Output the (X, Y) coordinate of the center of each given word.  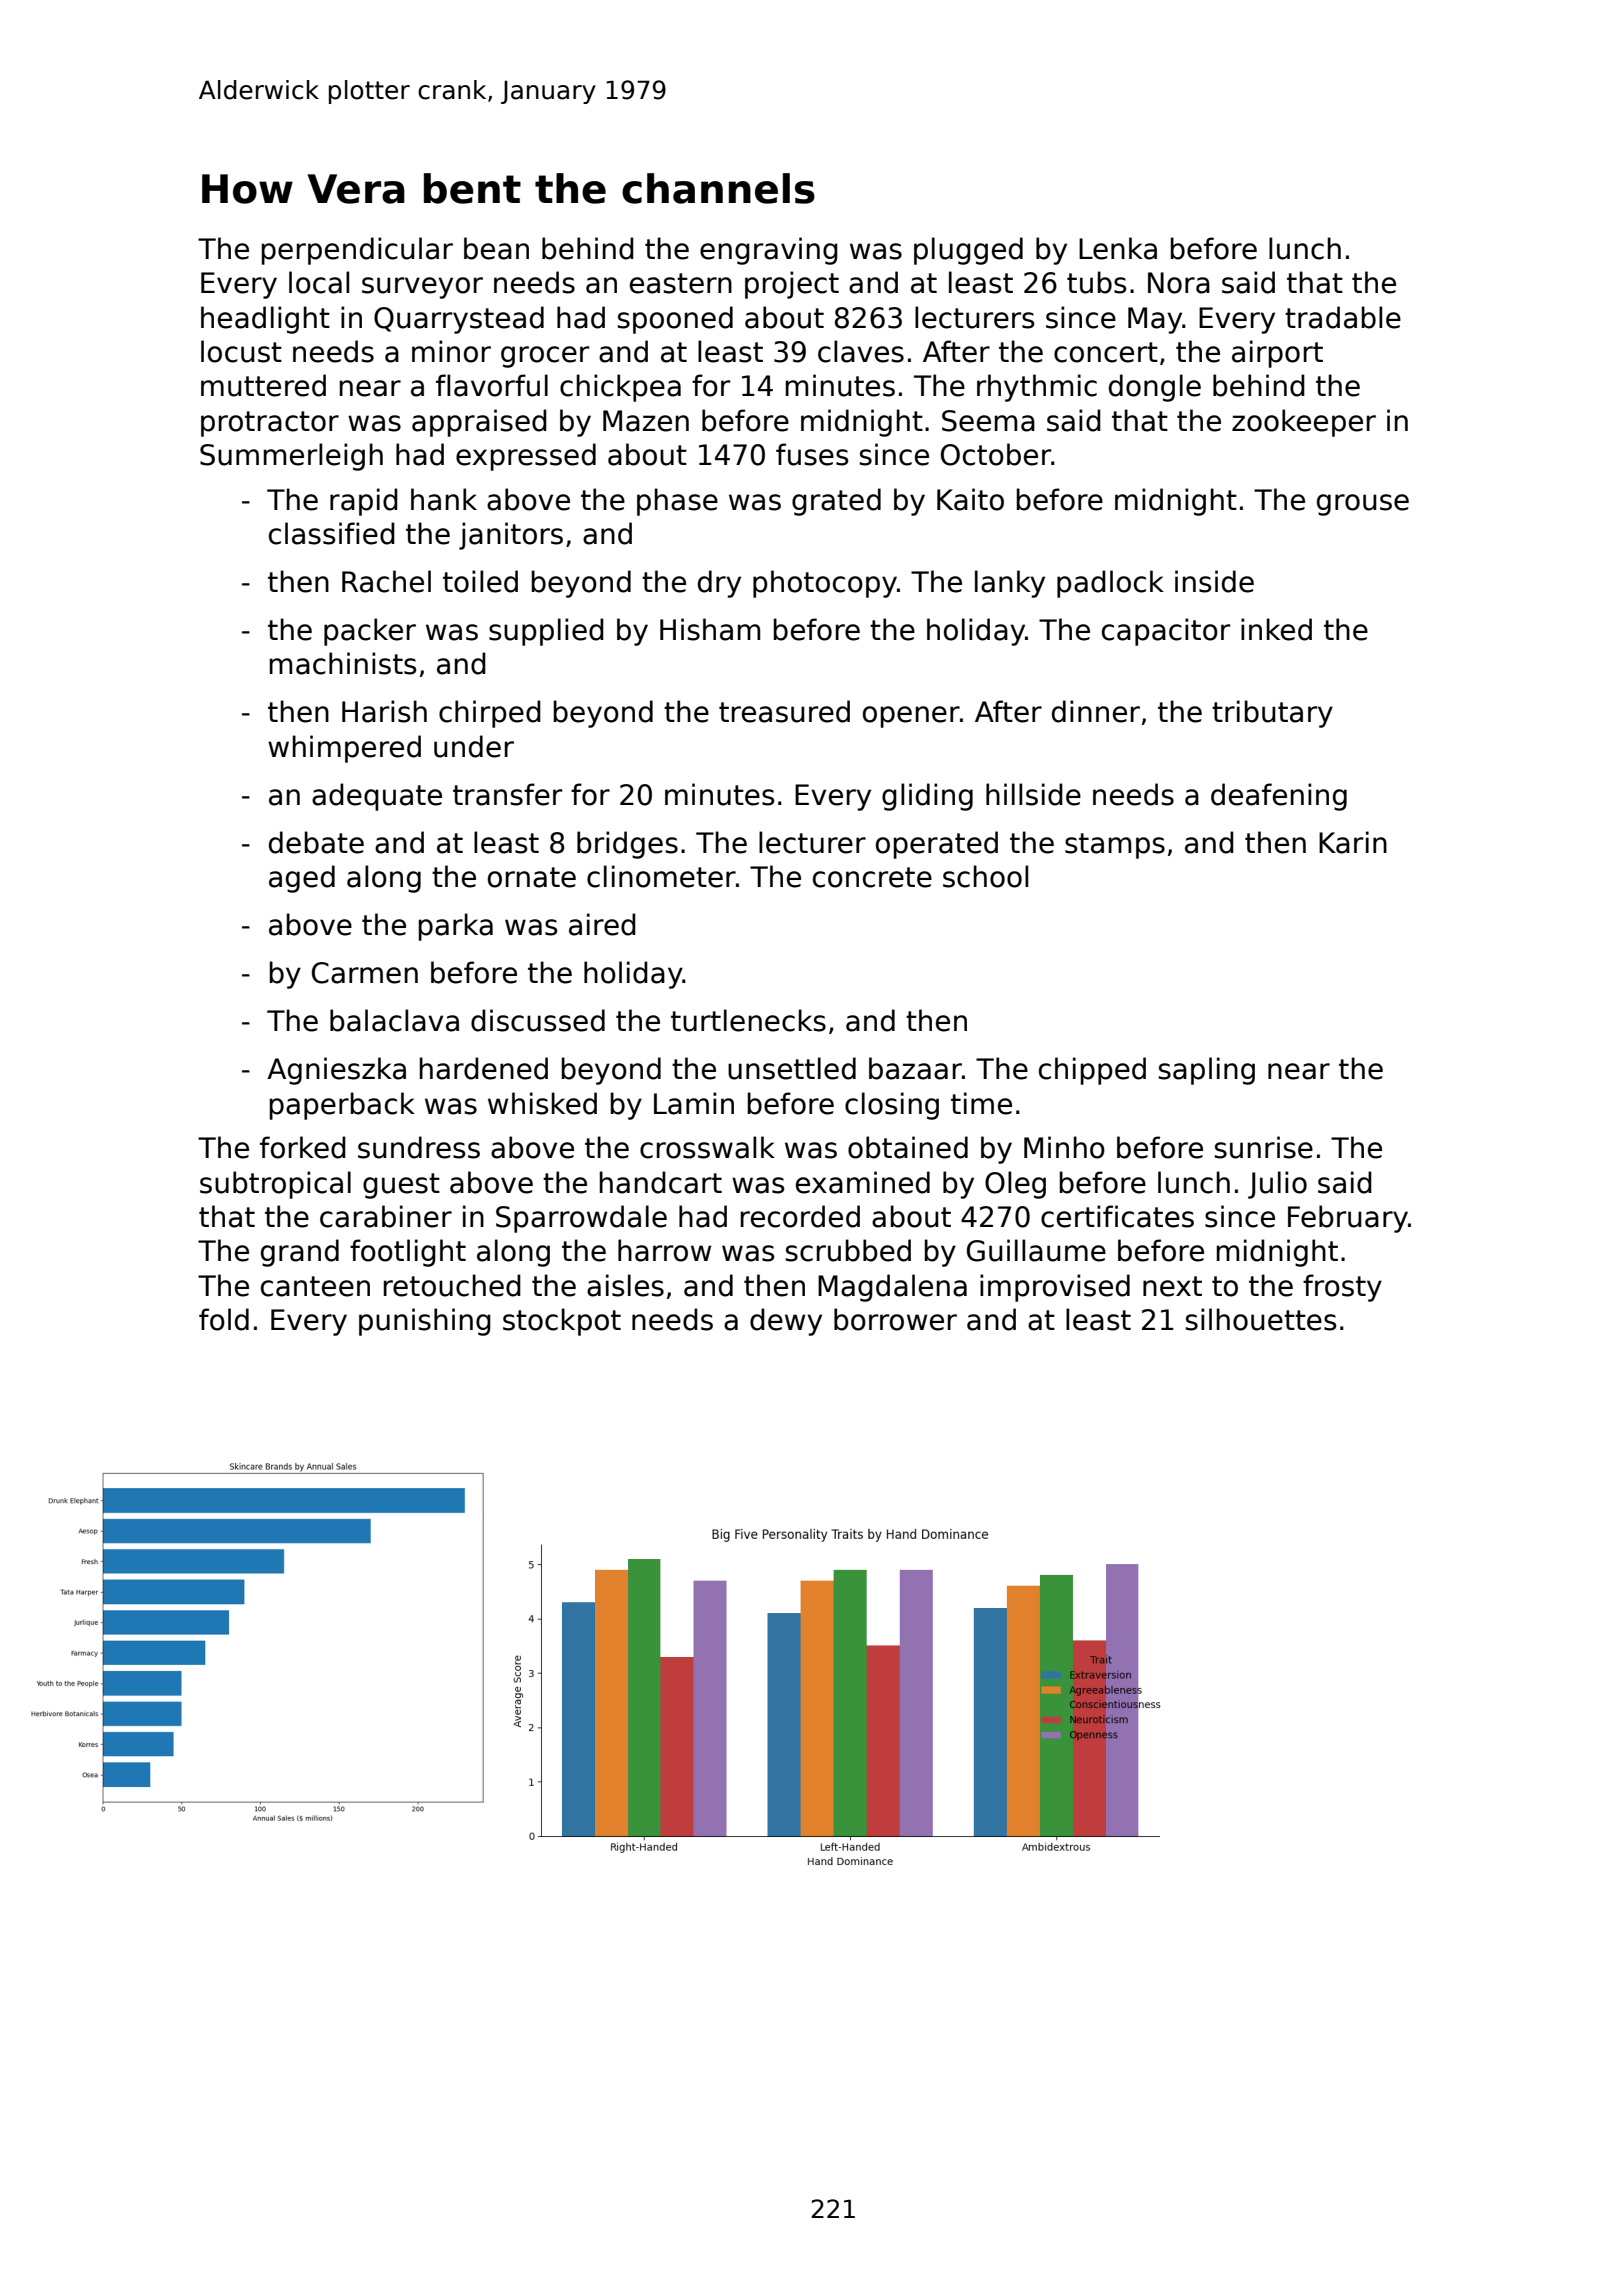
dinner (1096, 711)
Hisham (710, 629)
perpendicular (357, 251)
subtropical (275, 1185)
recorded (800, 1216)
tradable (1343, 317)
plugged (968, 251)
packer (370, 632)
